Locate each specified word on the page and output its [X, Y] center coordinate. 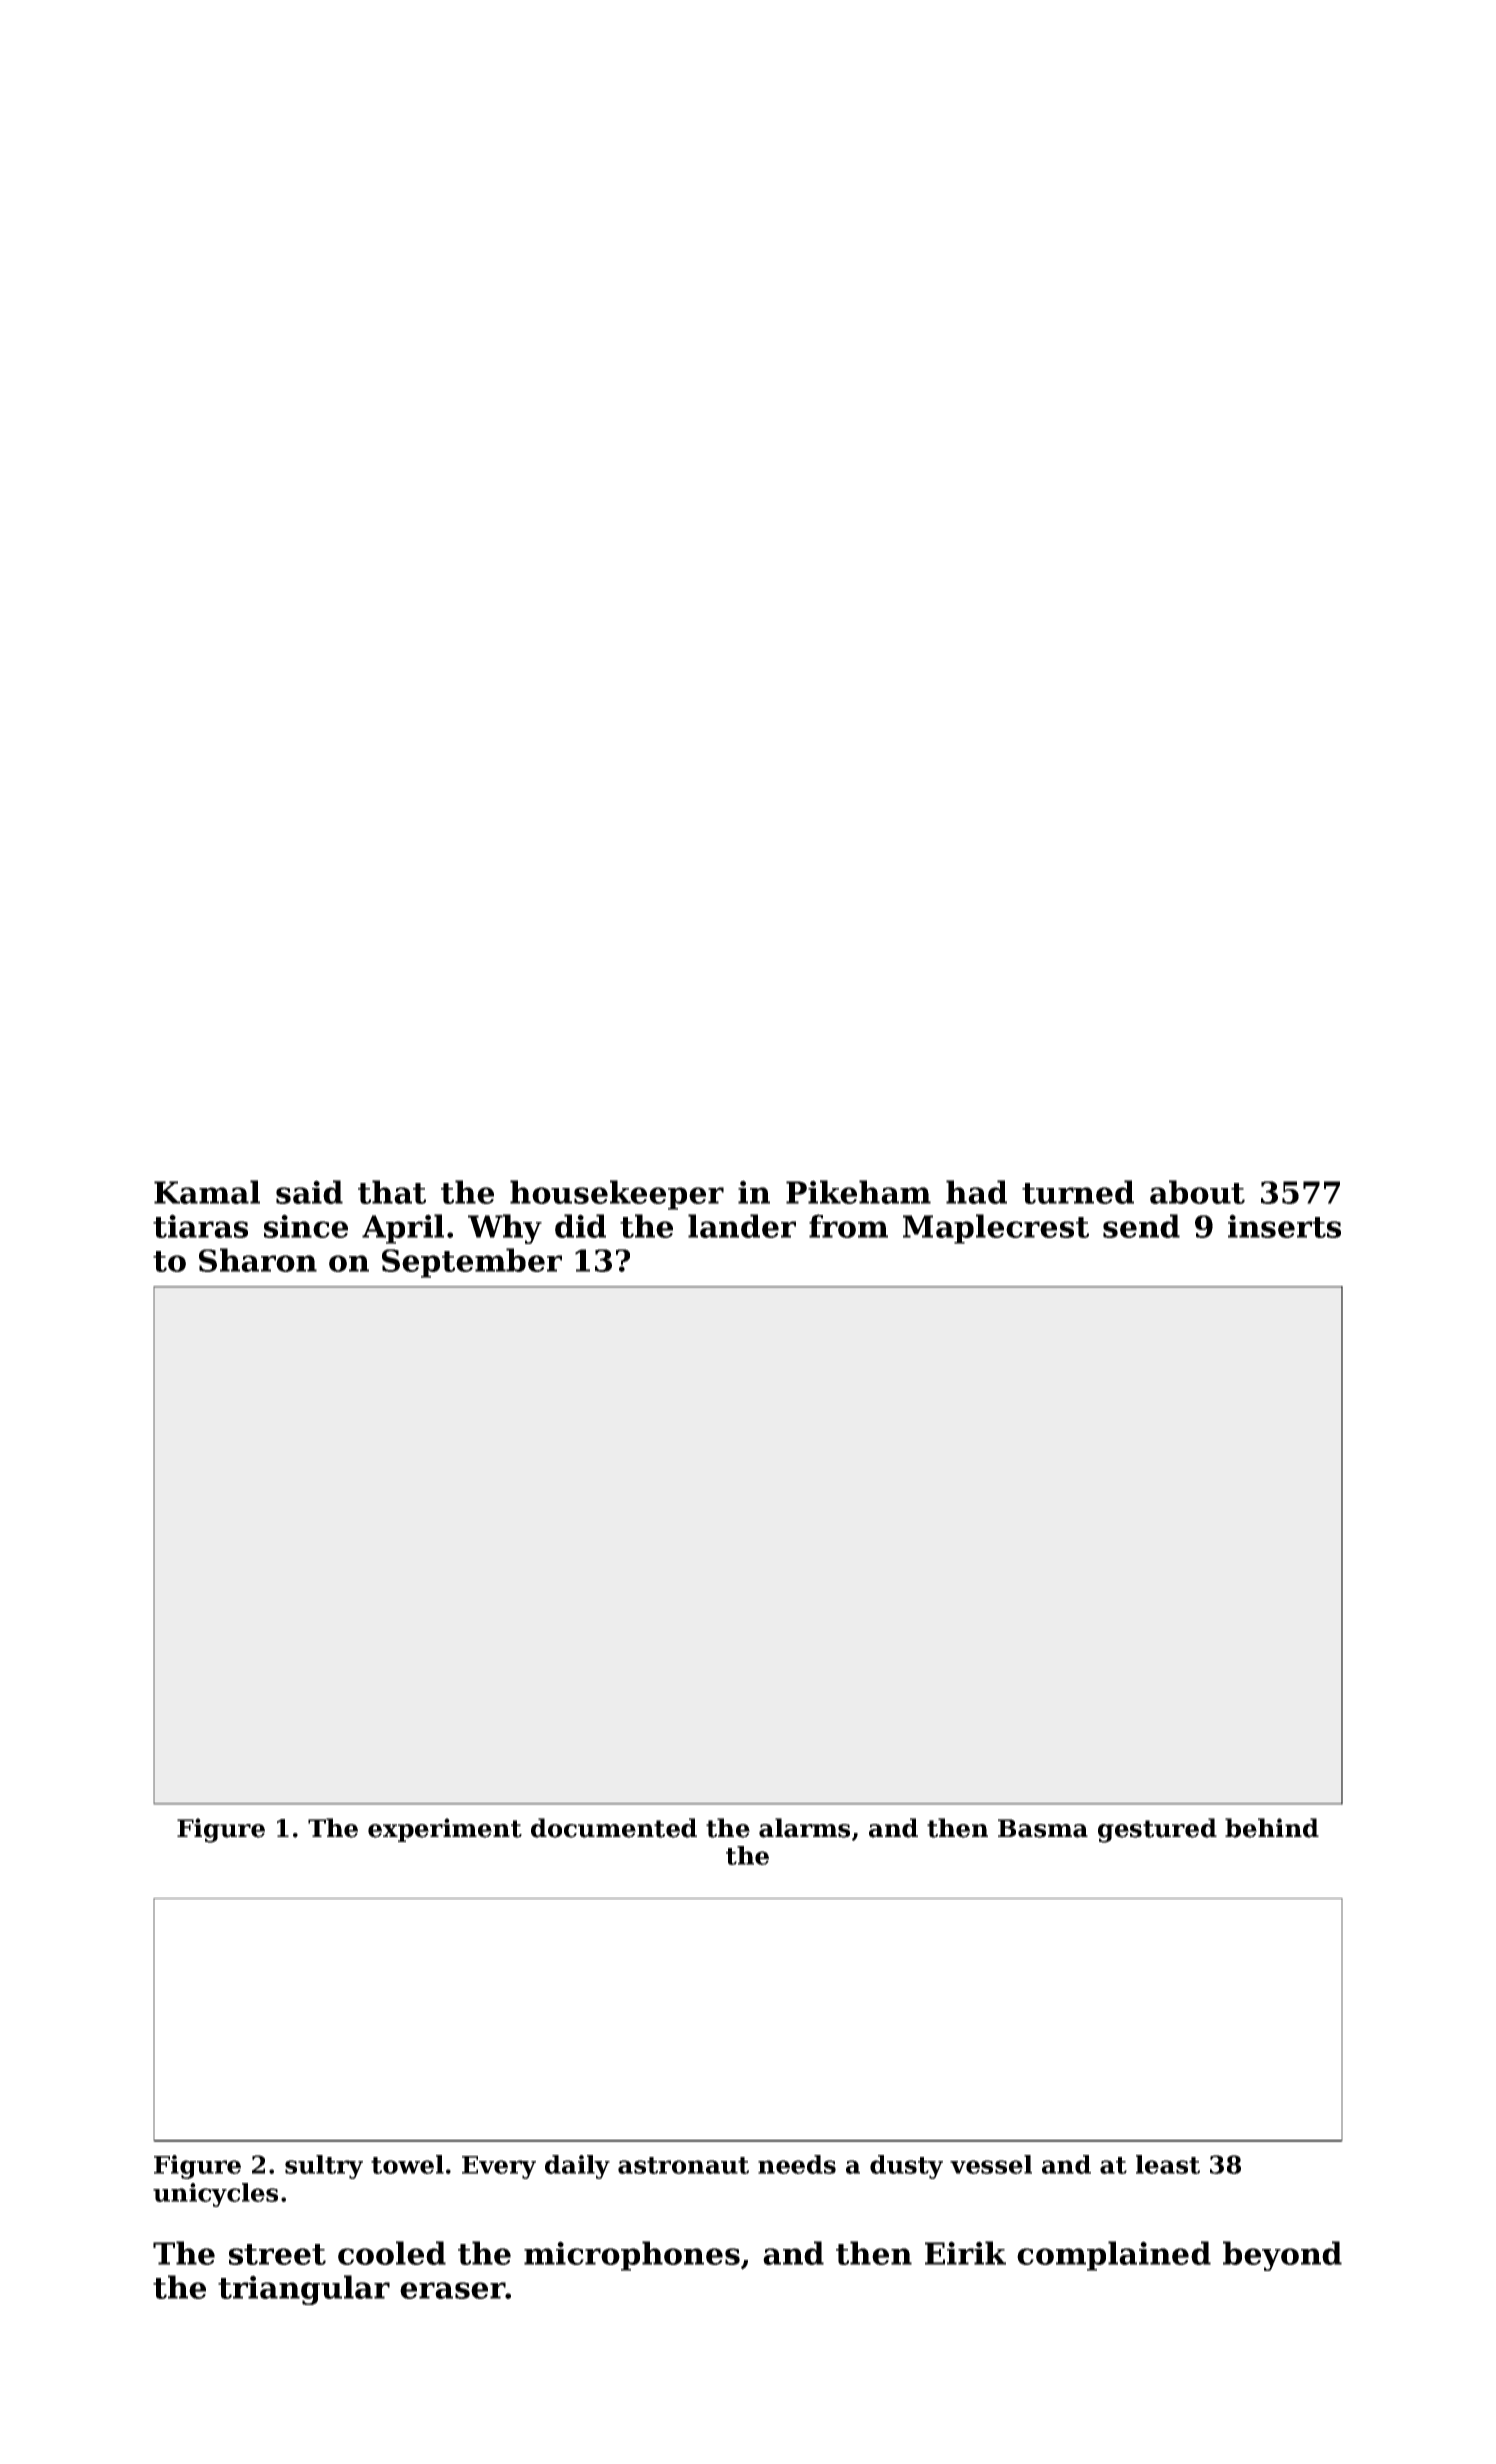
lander [742, 1226]
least [1168, 2164]
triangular [304, 2290]
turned [1078, 1192]
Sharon [258, 1260]
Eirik [965, 2253]
